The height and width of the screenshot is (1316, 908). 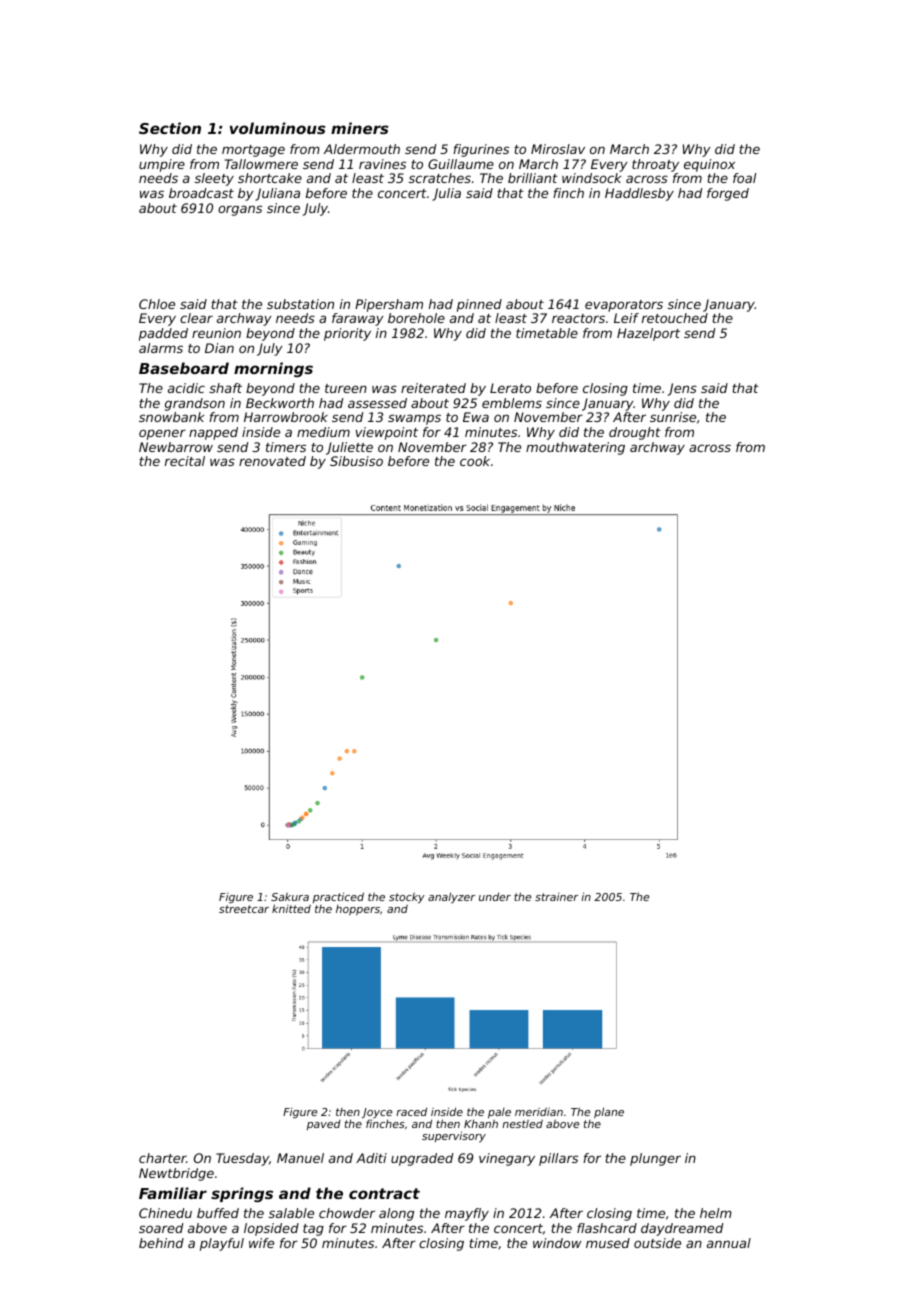 I want to click on equinox, so click(x=709, y=165).
